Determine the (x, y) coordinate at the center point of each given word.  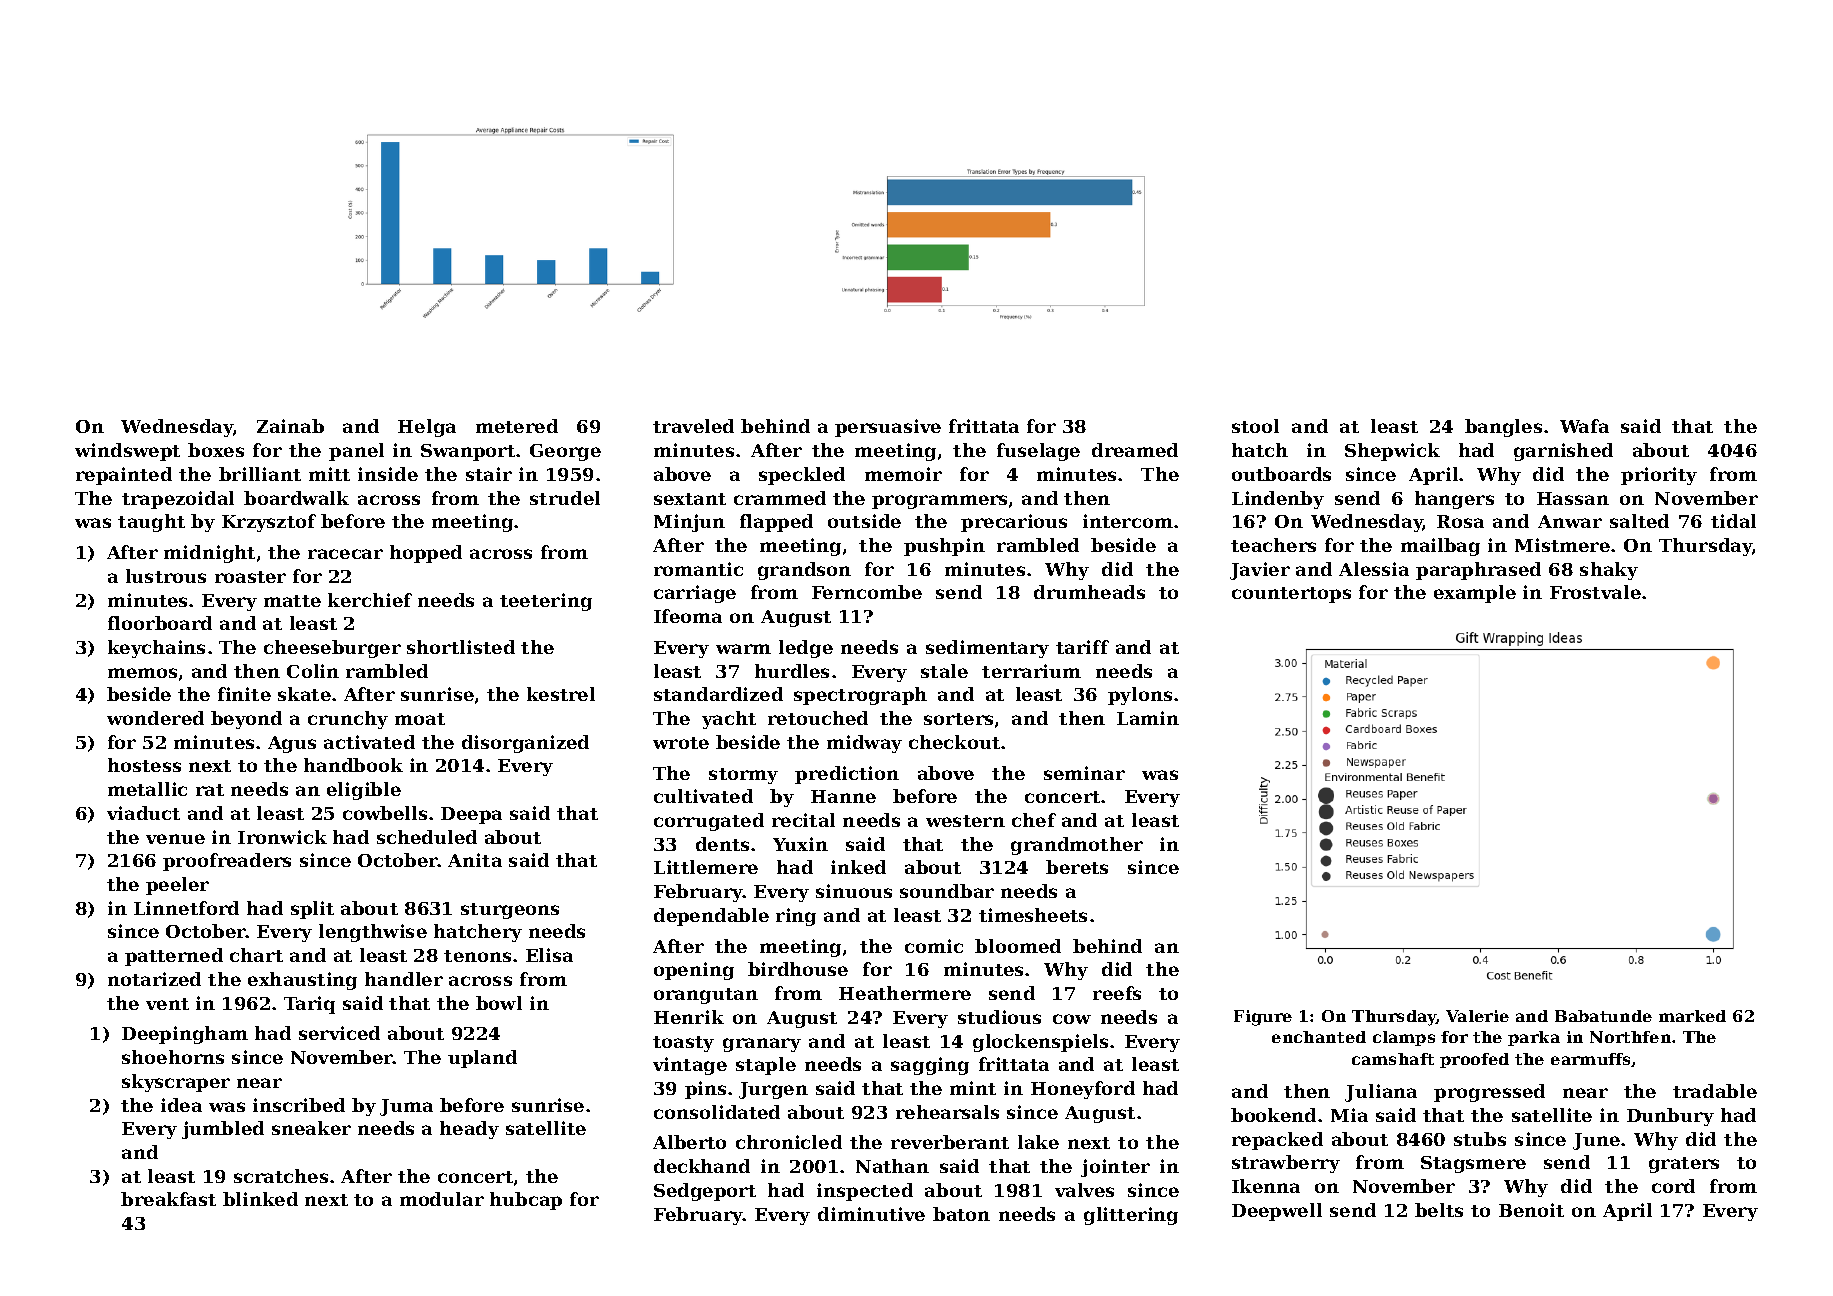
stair (489, 474)
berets (1077, 867)
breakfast (168, 1199)
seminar (1084, 773)
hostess (144, 765)
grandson (804, 571)
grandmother (1077, 846)
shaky (1609, 571)
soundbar (947, 891)
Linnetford (186, 908)
